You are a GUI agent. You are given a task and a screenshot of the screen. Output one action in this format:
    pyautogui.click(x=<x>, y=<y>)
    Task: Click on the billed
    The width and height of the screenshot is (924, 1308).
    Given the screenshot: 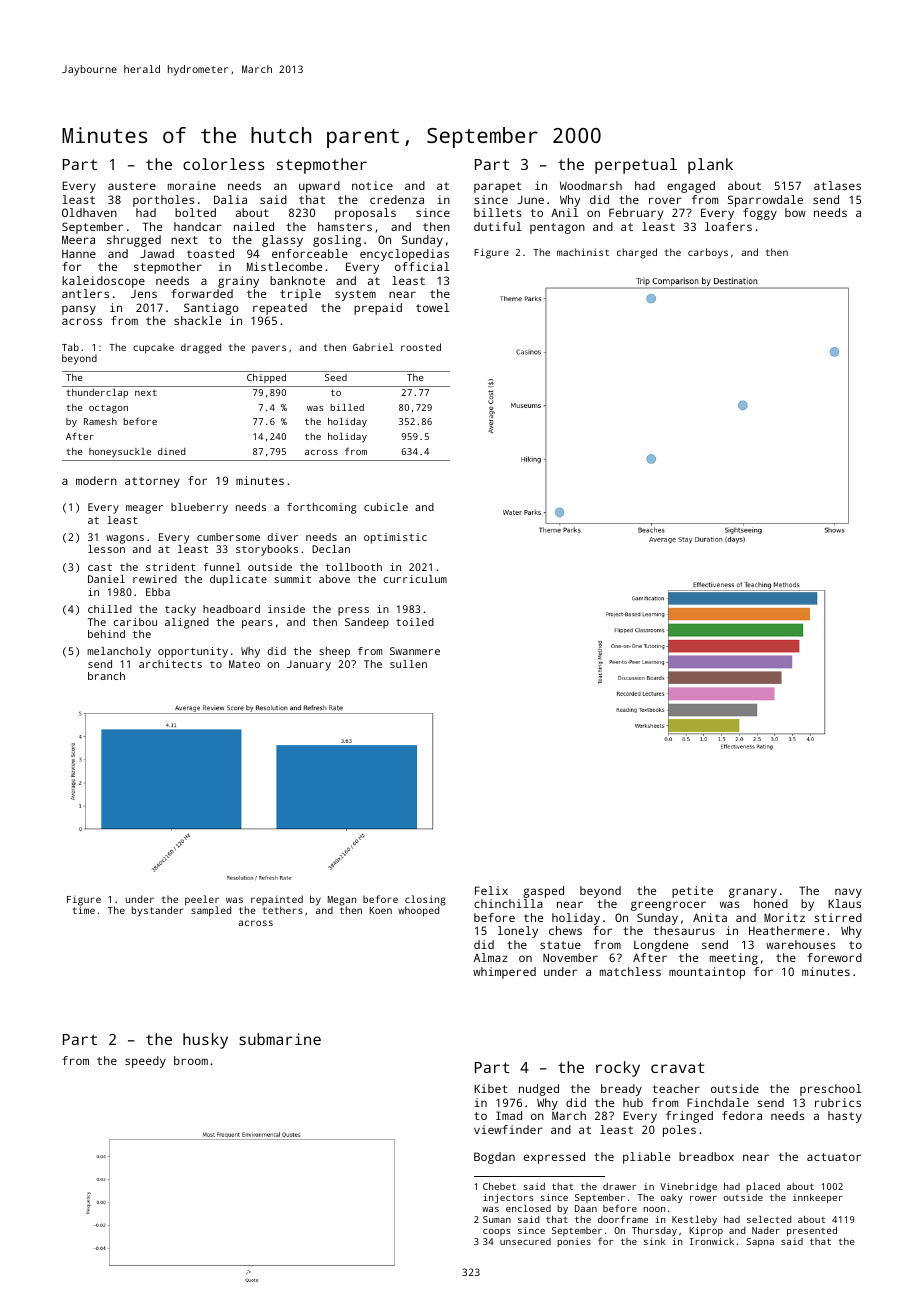 What is the action you would take?
    pyautogui.click(x=347, y=407)
